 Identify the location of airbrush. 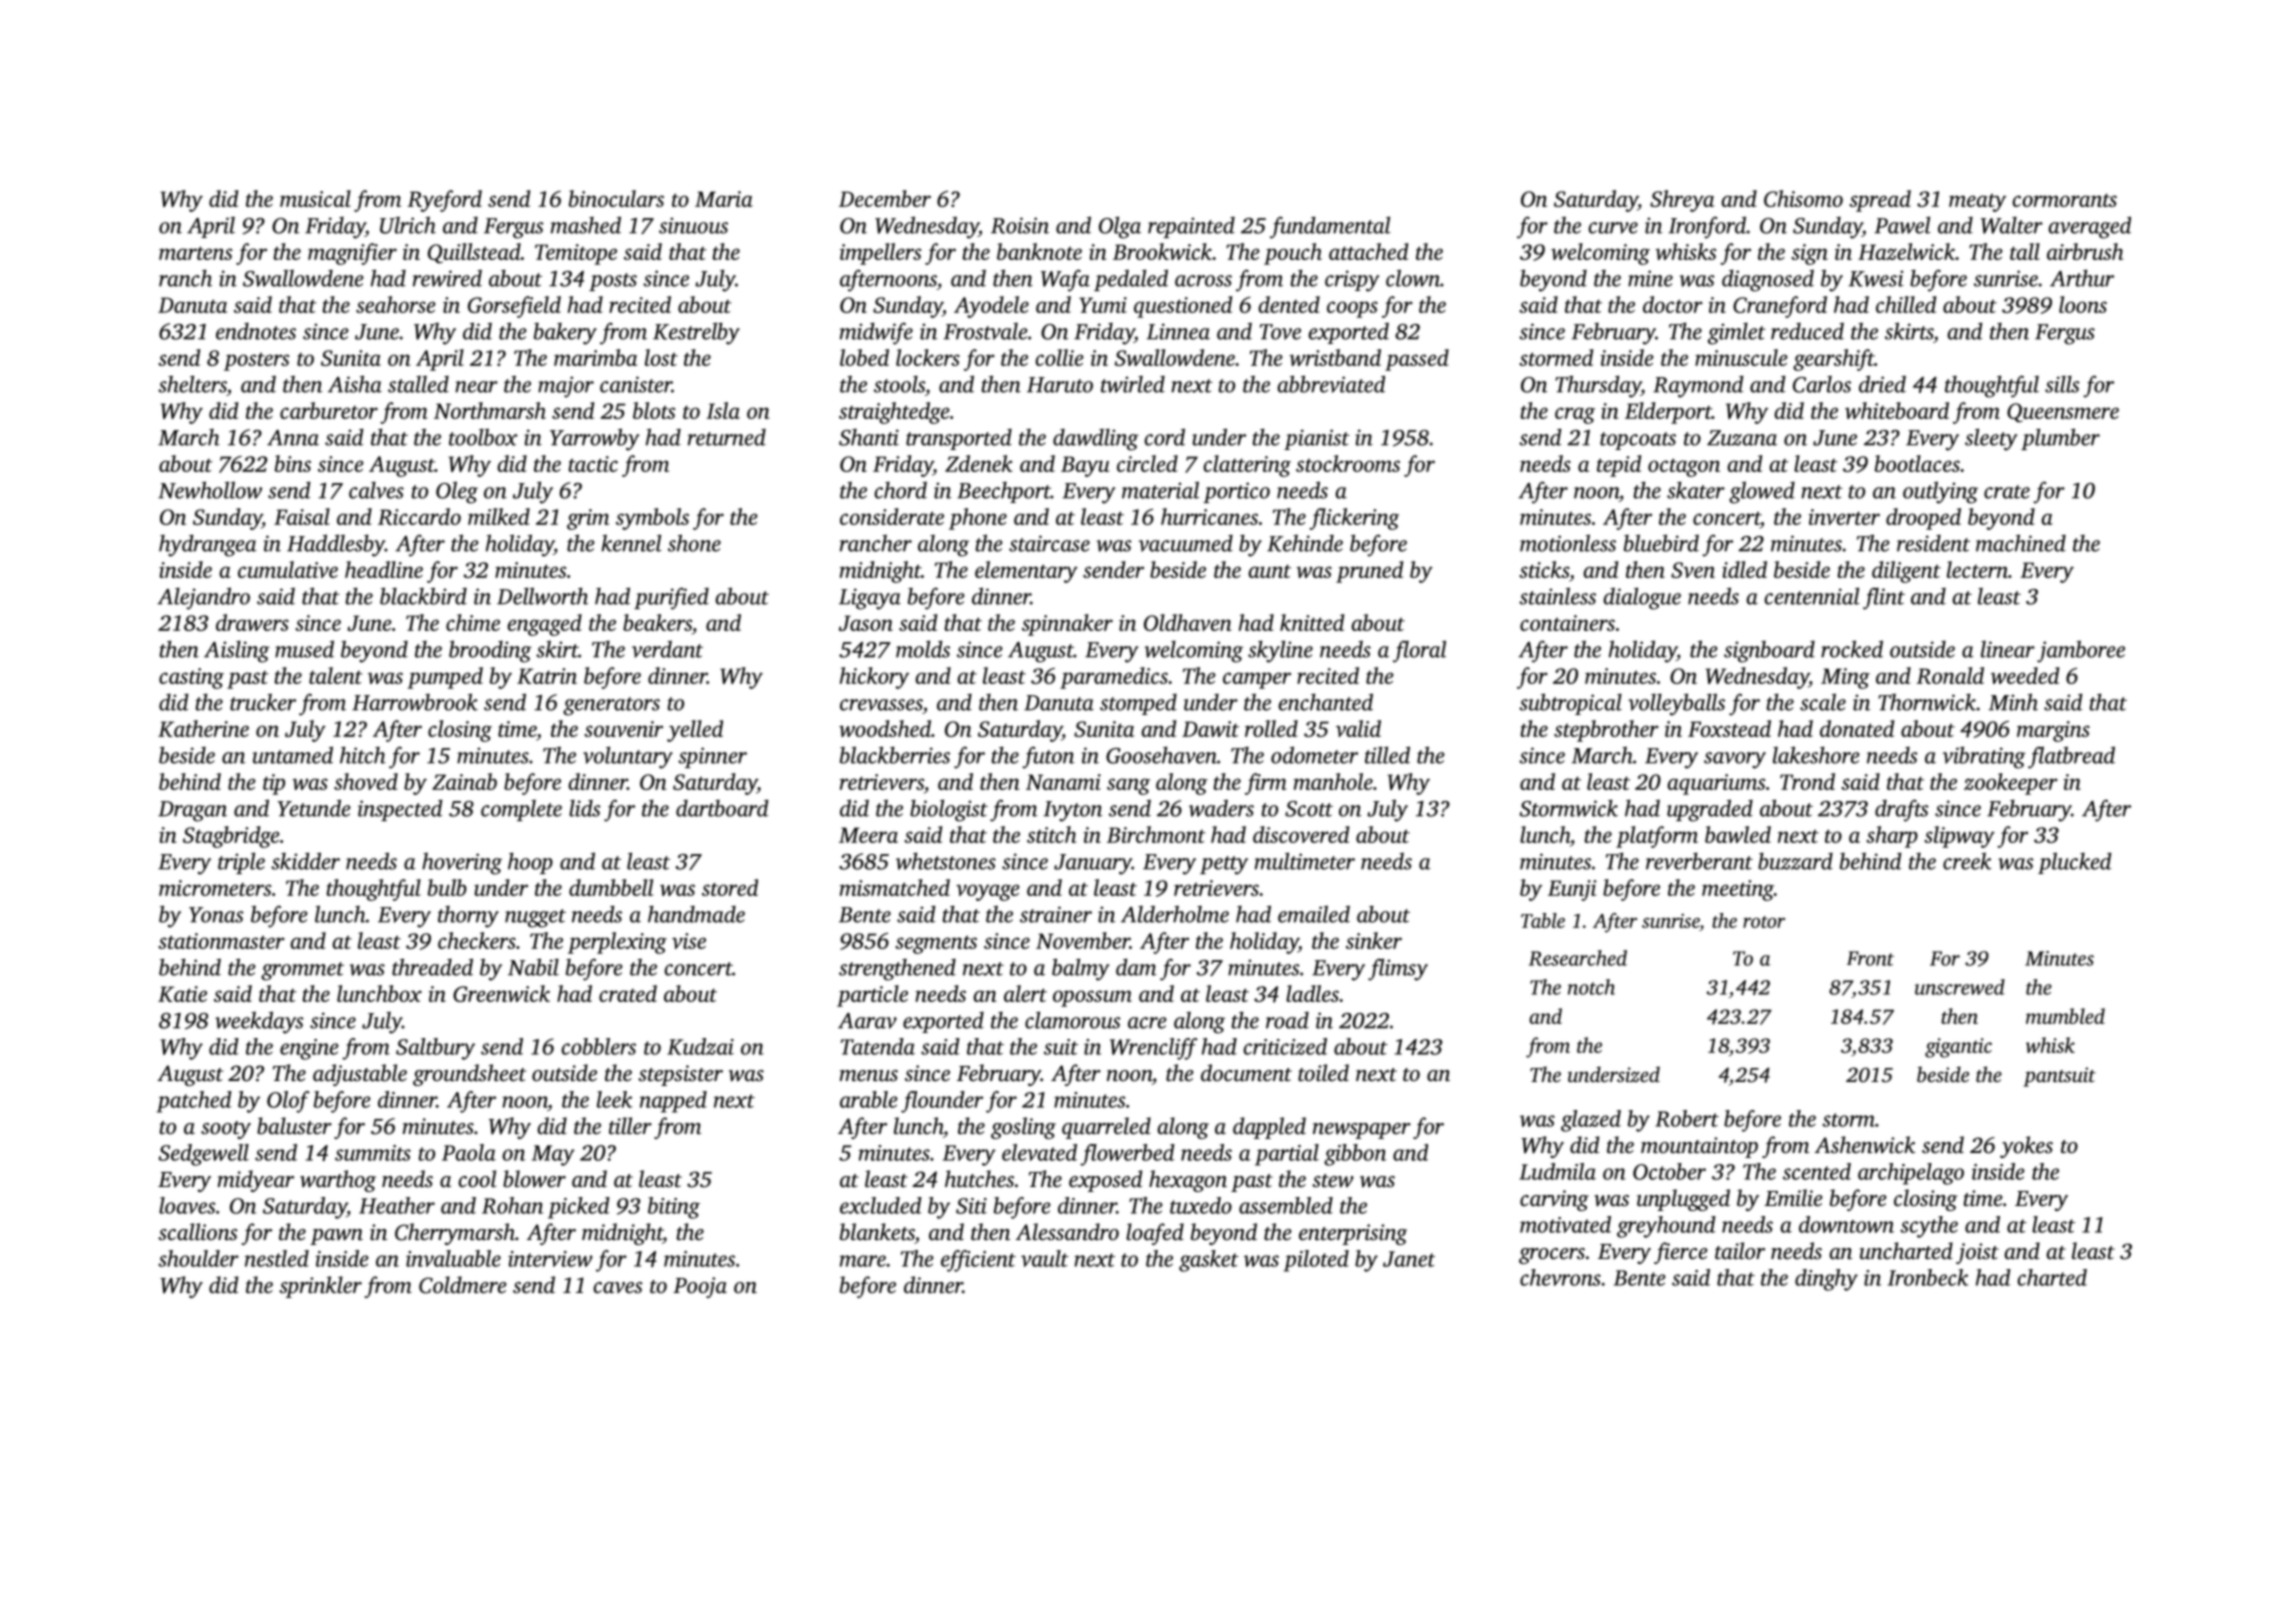
(2085, 251).
